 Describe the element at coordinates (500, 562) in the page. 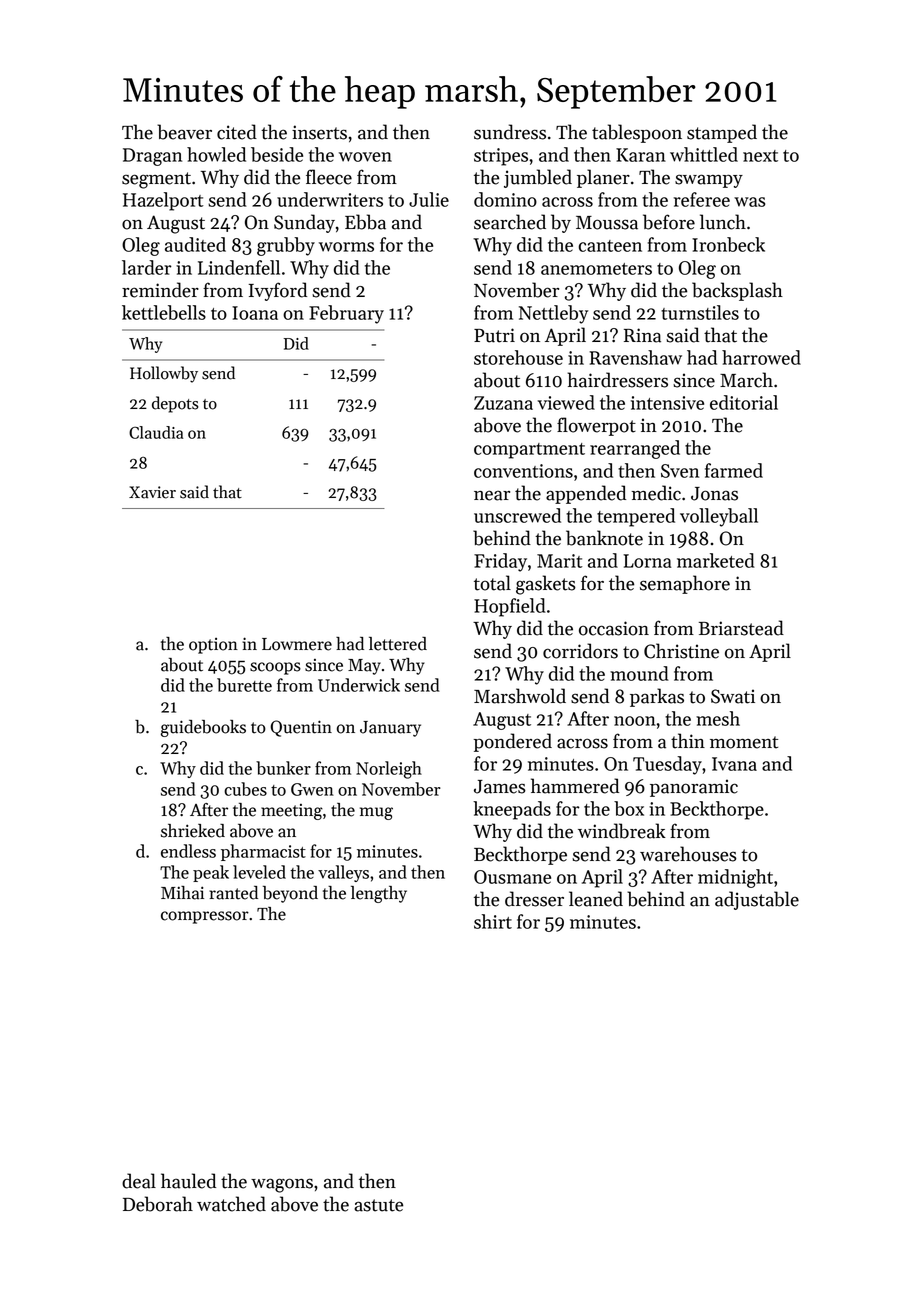

I see `Friday` at that location.
